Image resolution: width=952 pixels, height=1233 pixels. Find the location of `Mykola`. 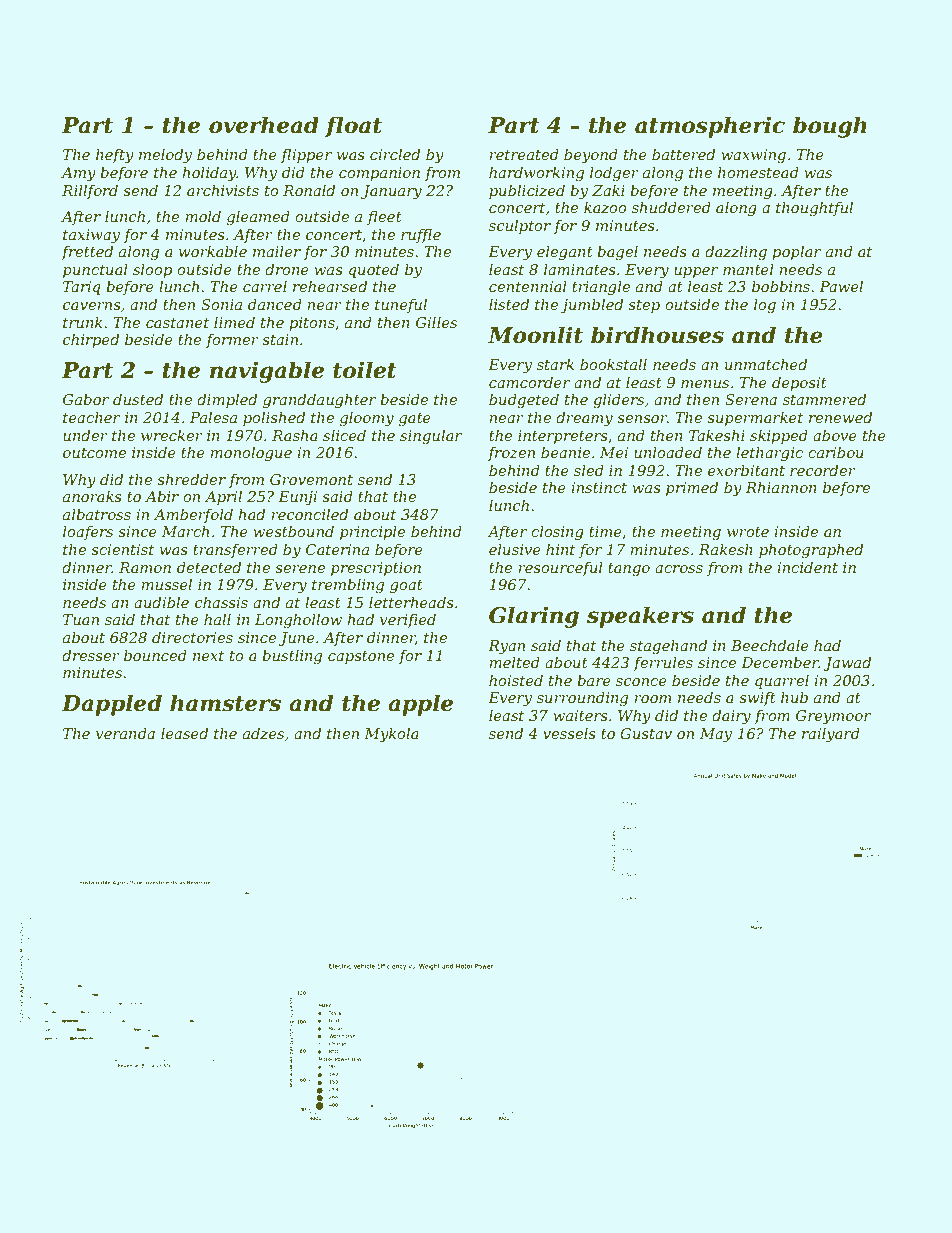

Mykola is located at coordinates (391, 735).
